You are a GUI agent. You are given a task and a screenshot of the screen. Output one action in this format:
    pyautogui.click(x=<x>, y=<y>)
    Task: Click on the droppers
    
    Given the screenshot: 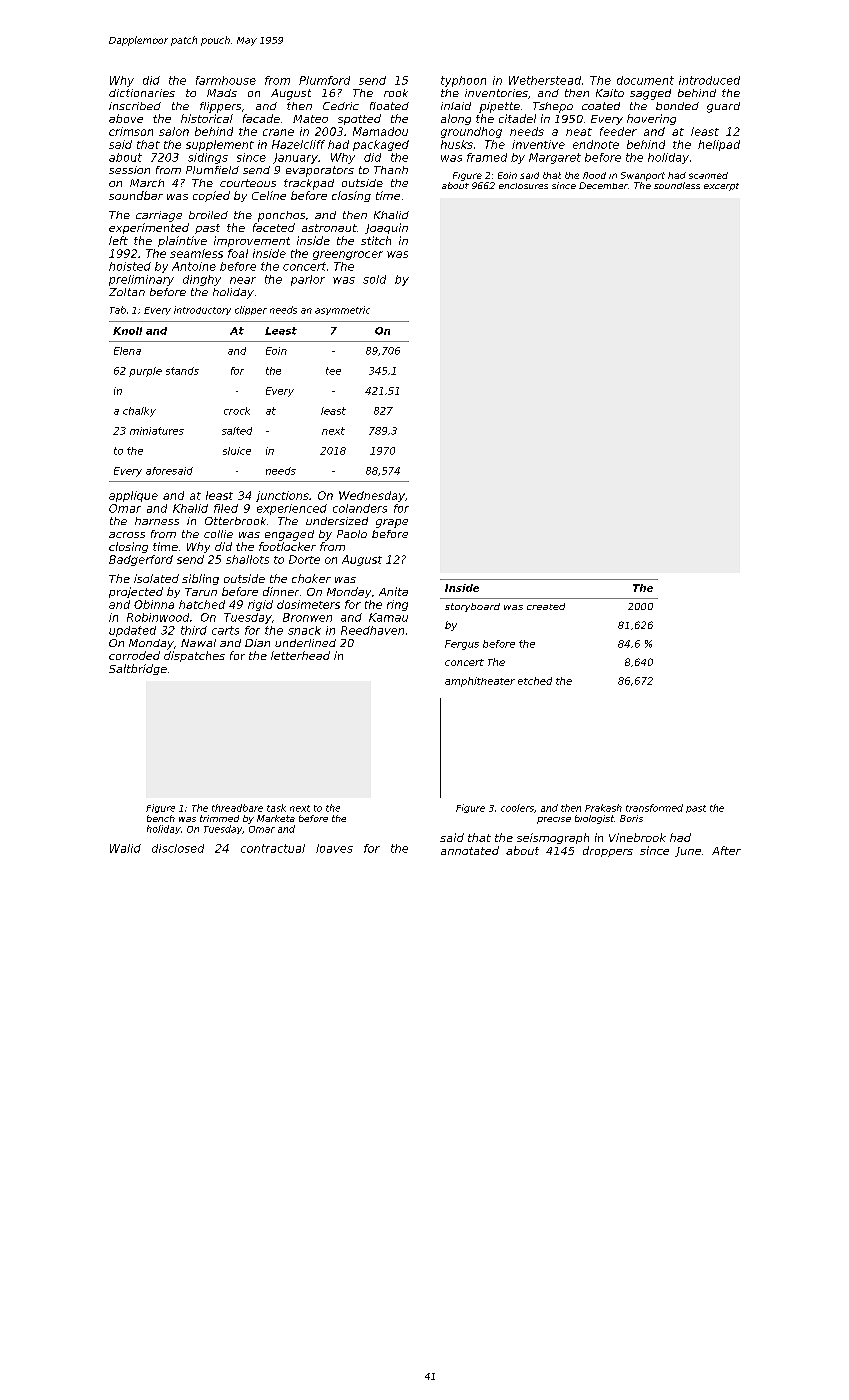 What is the action you would take?
    pyautogui.click(x=608, y=851)
